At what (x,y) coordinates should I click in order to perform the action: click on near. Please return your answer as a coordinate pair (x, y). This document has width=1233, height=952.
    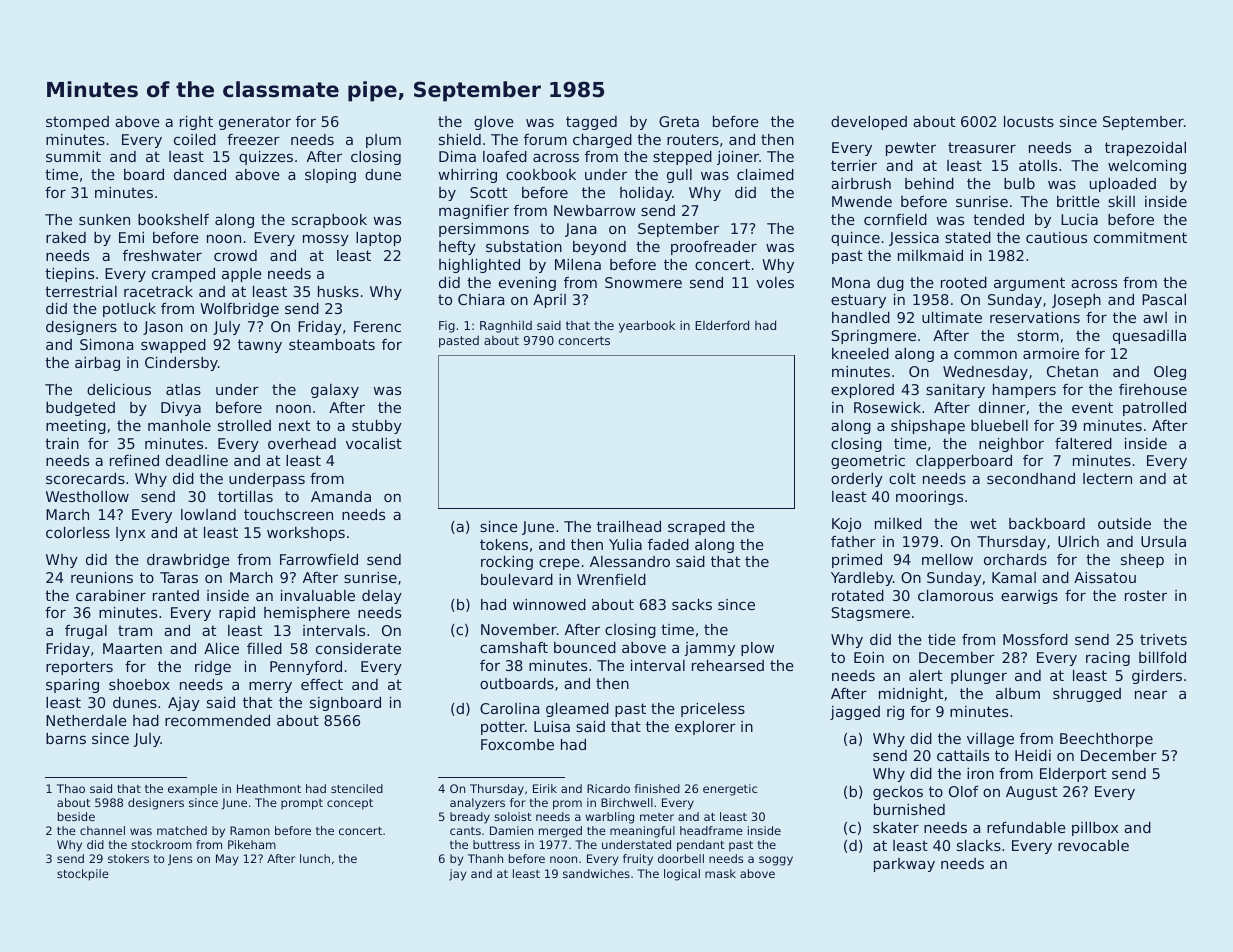
    Looking at the image, I should click on (1151, 694).
